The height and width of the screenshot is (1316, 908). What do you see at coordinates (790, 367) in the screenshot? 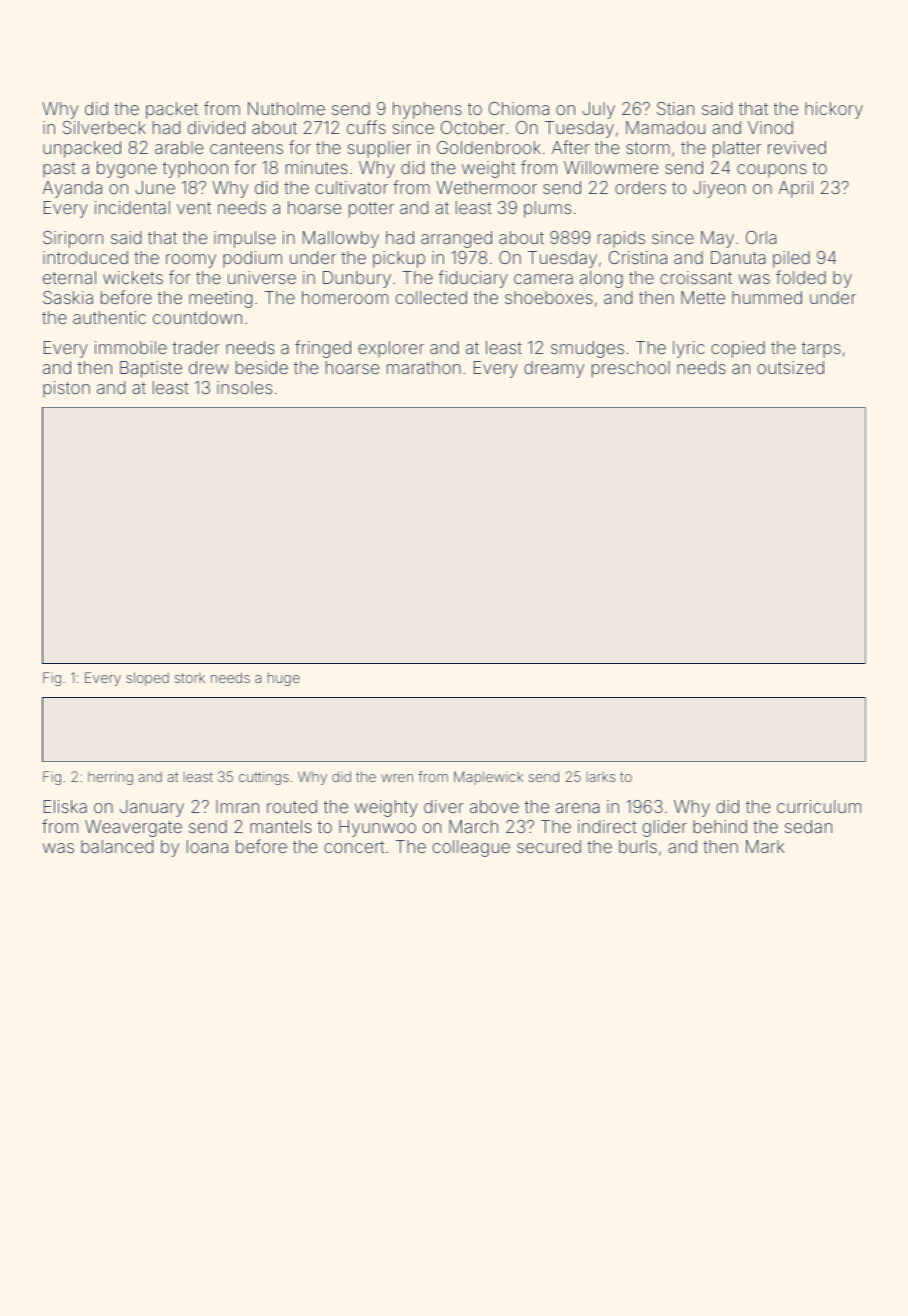
I see `outsized` at bounding box center [790, 367].
